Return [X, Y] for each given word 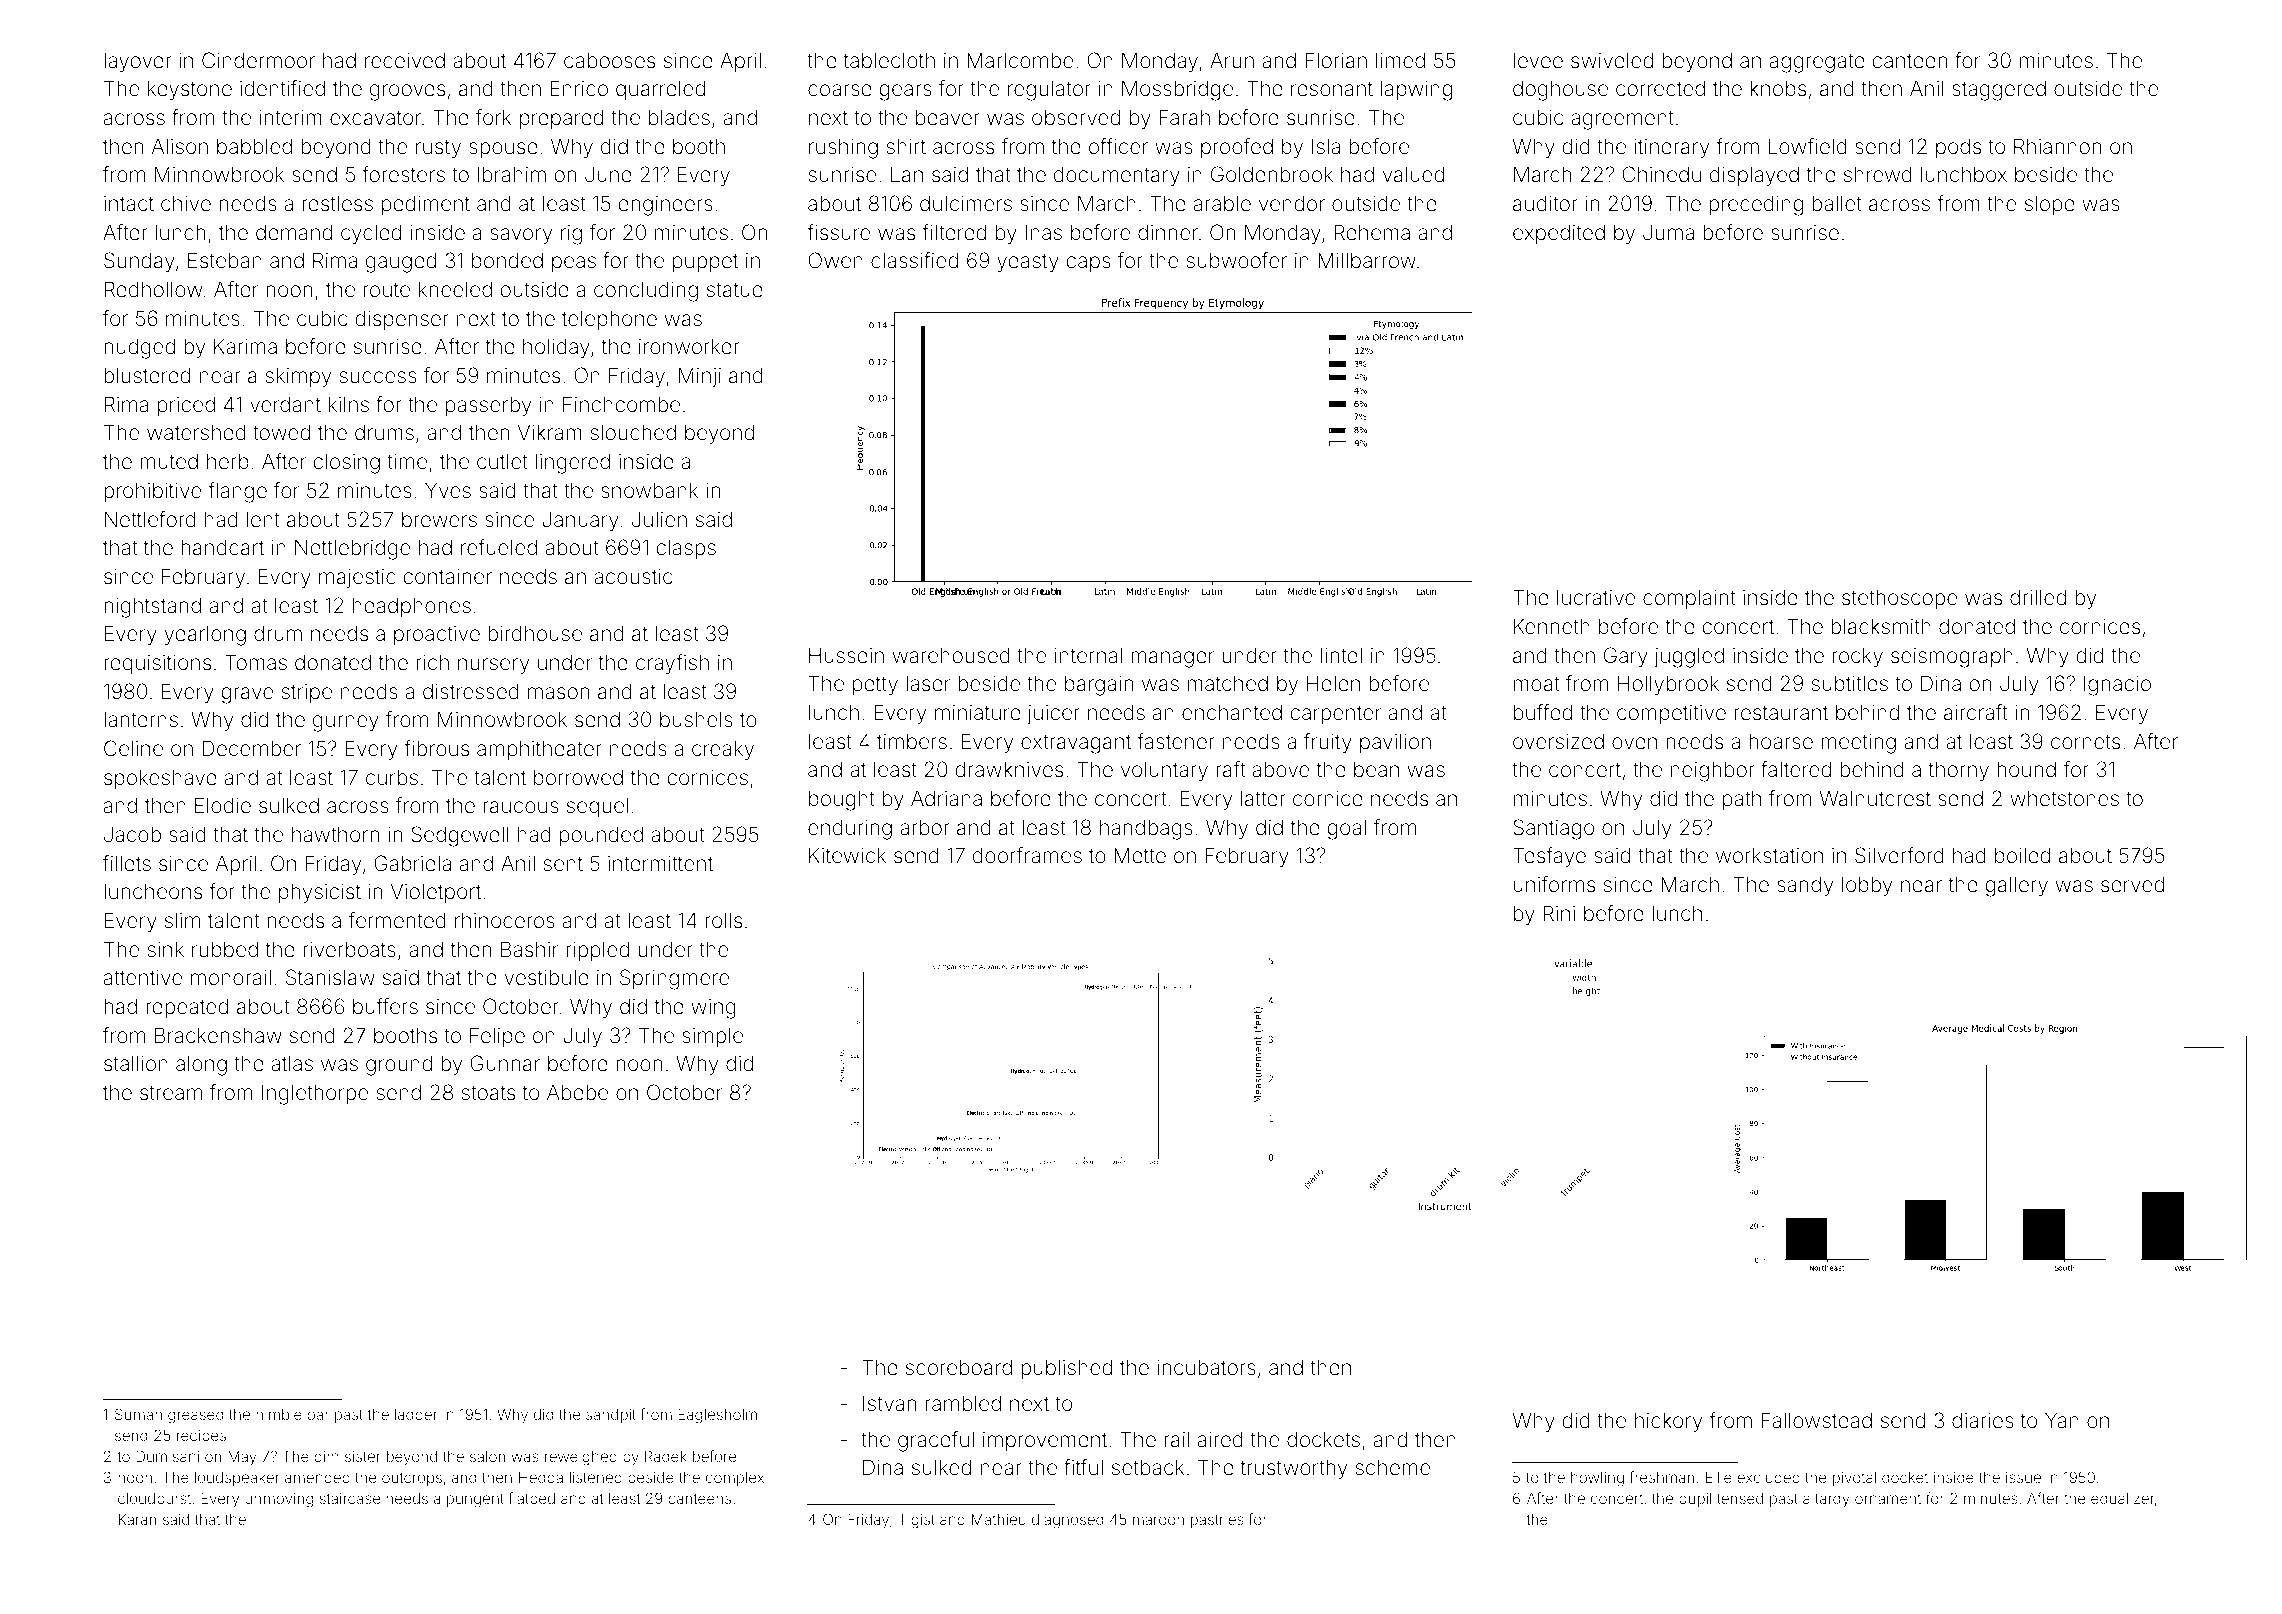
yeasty [1028, 263]
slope [2050, 205]
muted [169, 461]
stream [171, 1093]
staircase [350, 1498]
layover [138, 63]
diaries [1983, 1420]
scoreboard [959, 1367]
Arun [1232, 60]
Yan [2062, 1420]
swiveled [1612, 60]
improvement [1045, 1441]
